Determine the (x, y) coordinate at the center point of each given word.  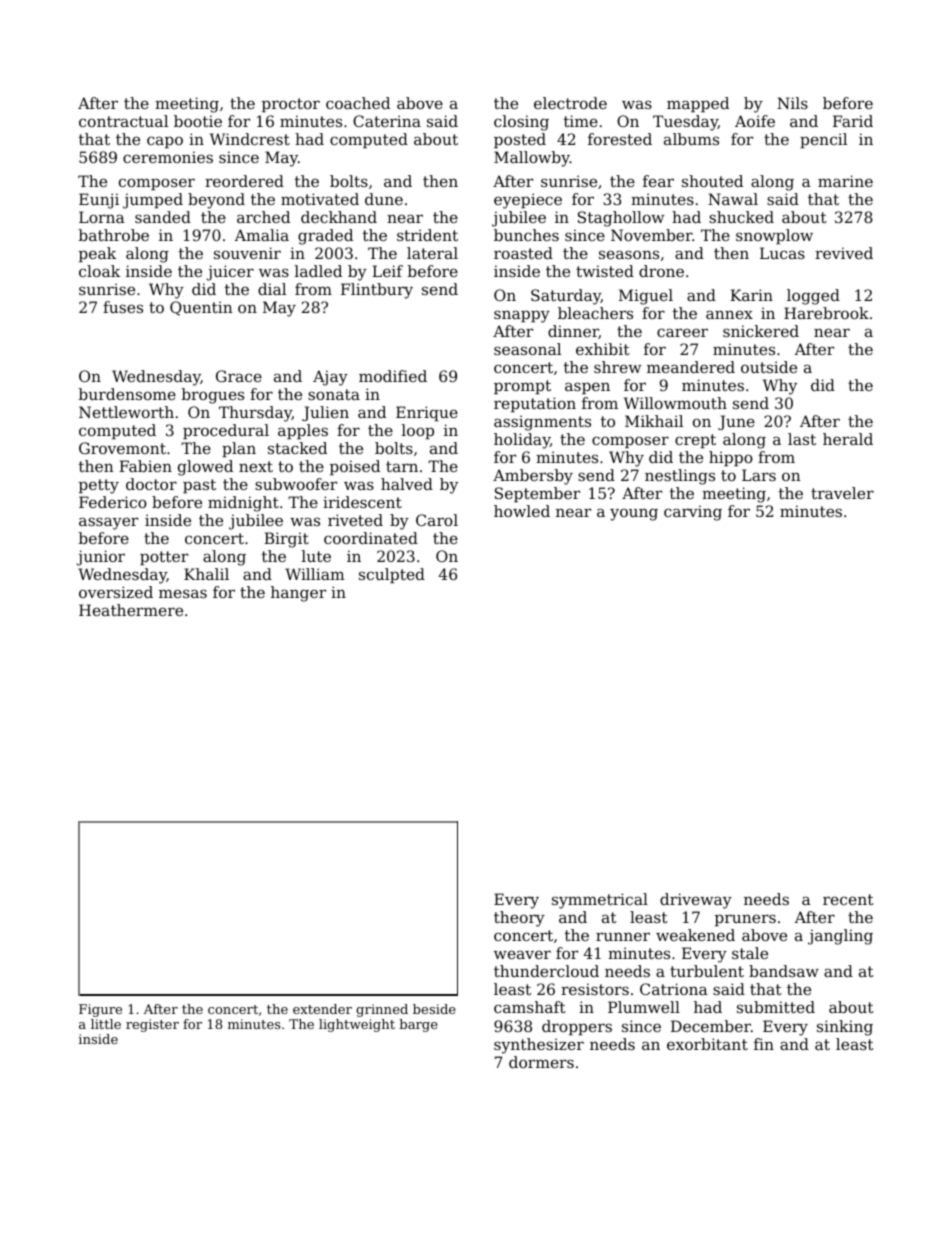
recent (848, 899)
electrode (570, 103)
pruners (745, 920)
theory (519, 919)
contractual (123, 121)
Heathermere (131, 610)
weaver (522, 954)
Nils (792, 103)
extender (322, 1009)
